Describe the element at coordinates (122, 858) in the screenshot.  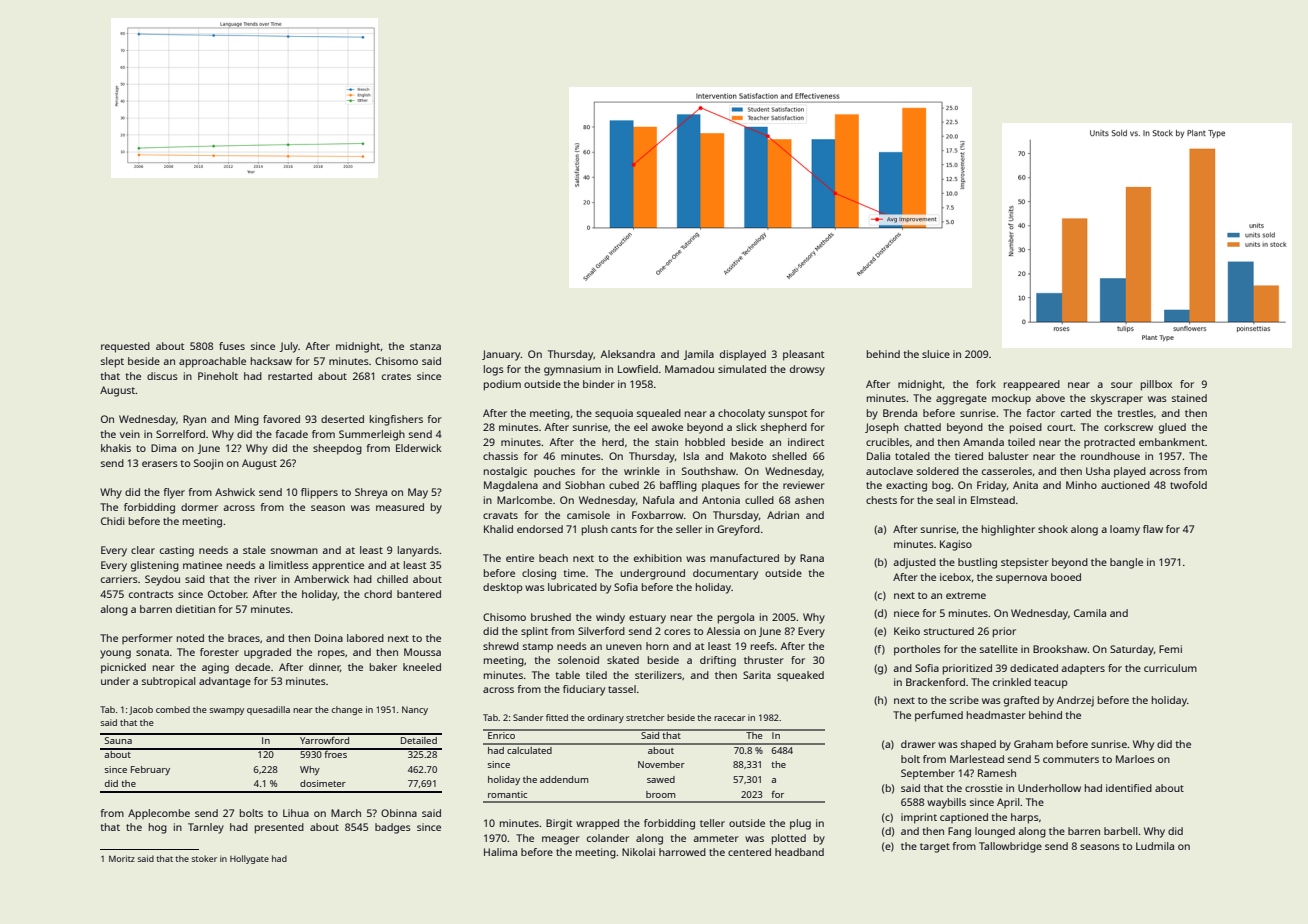
I see `Moritz` at that location.
